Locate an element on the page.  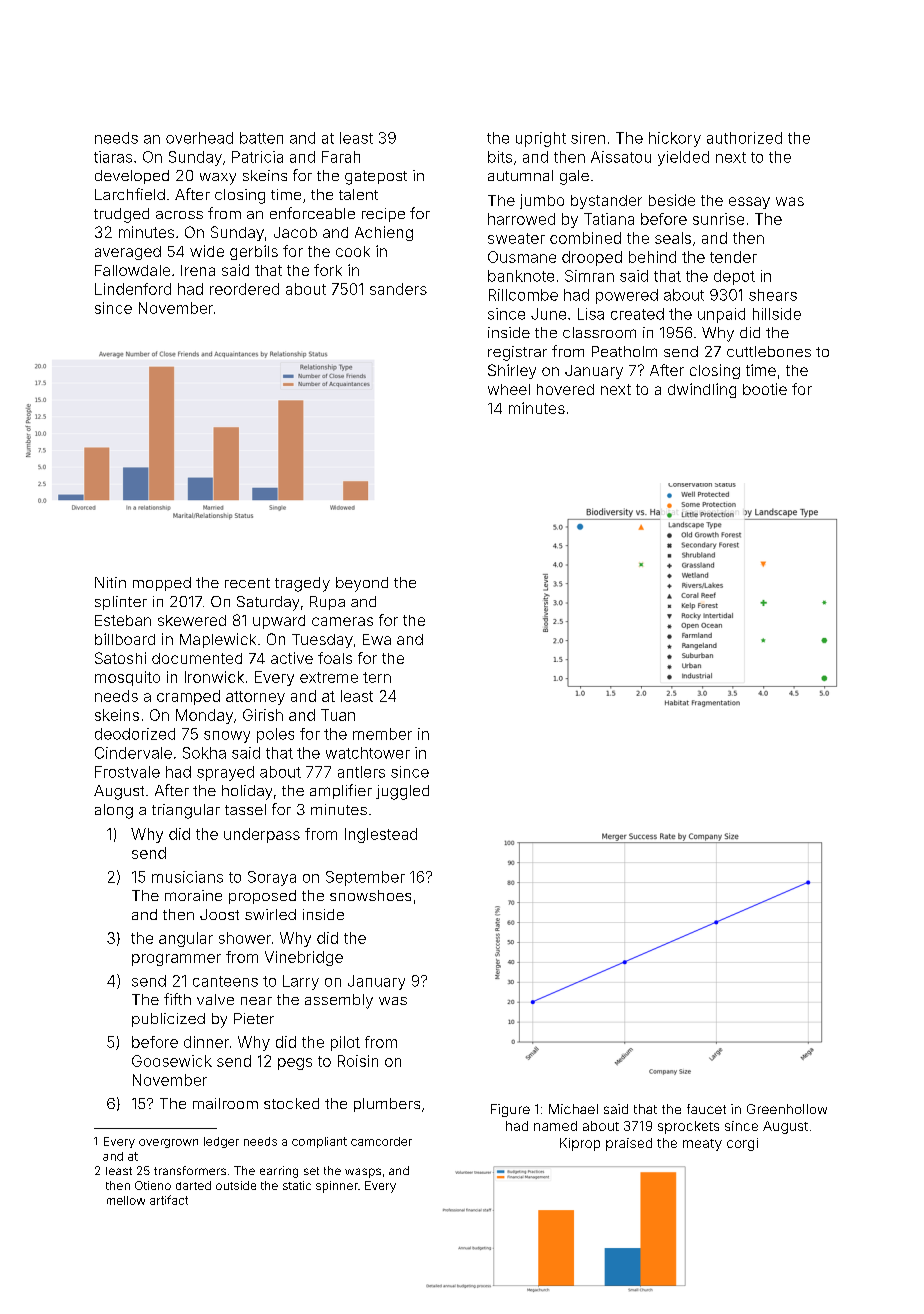
sunrise is located at coordinates (718, 219).
